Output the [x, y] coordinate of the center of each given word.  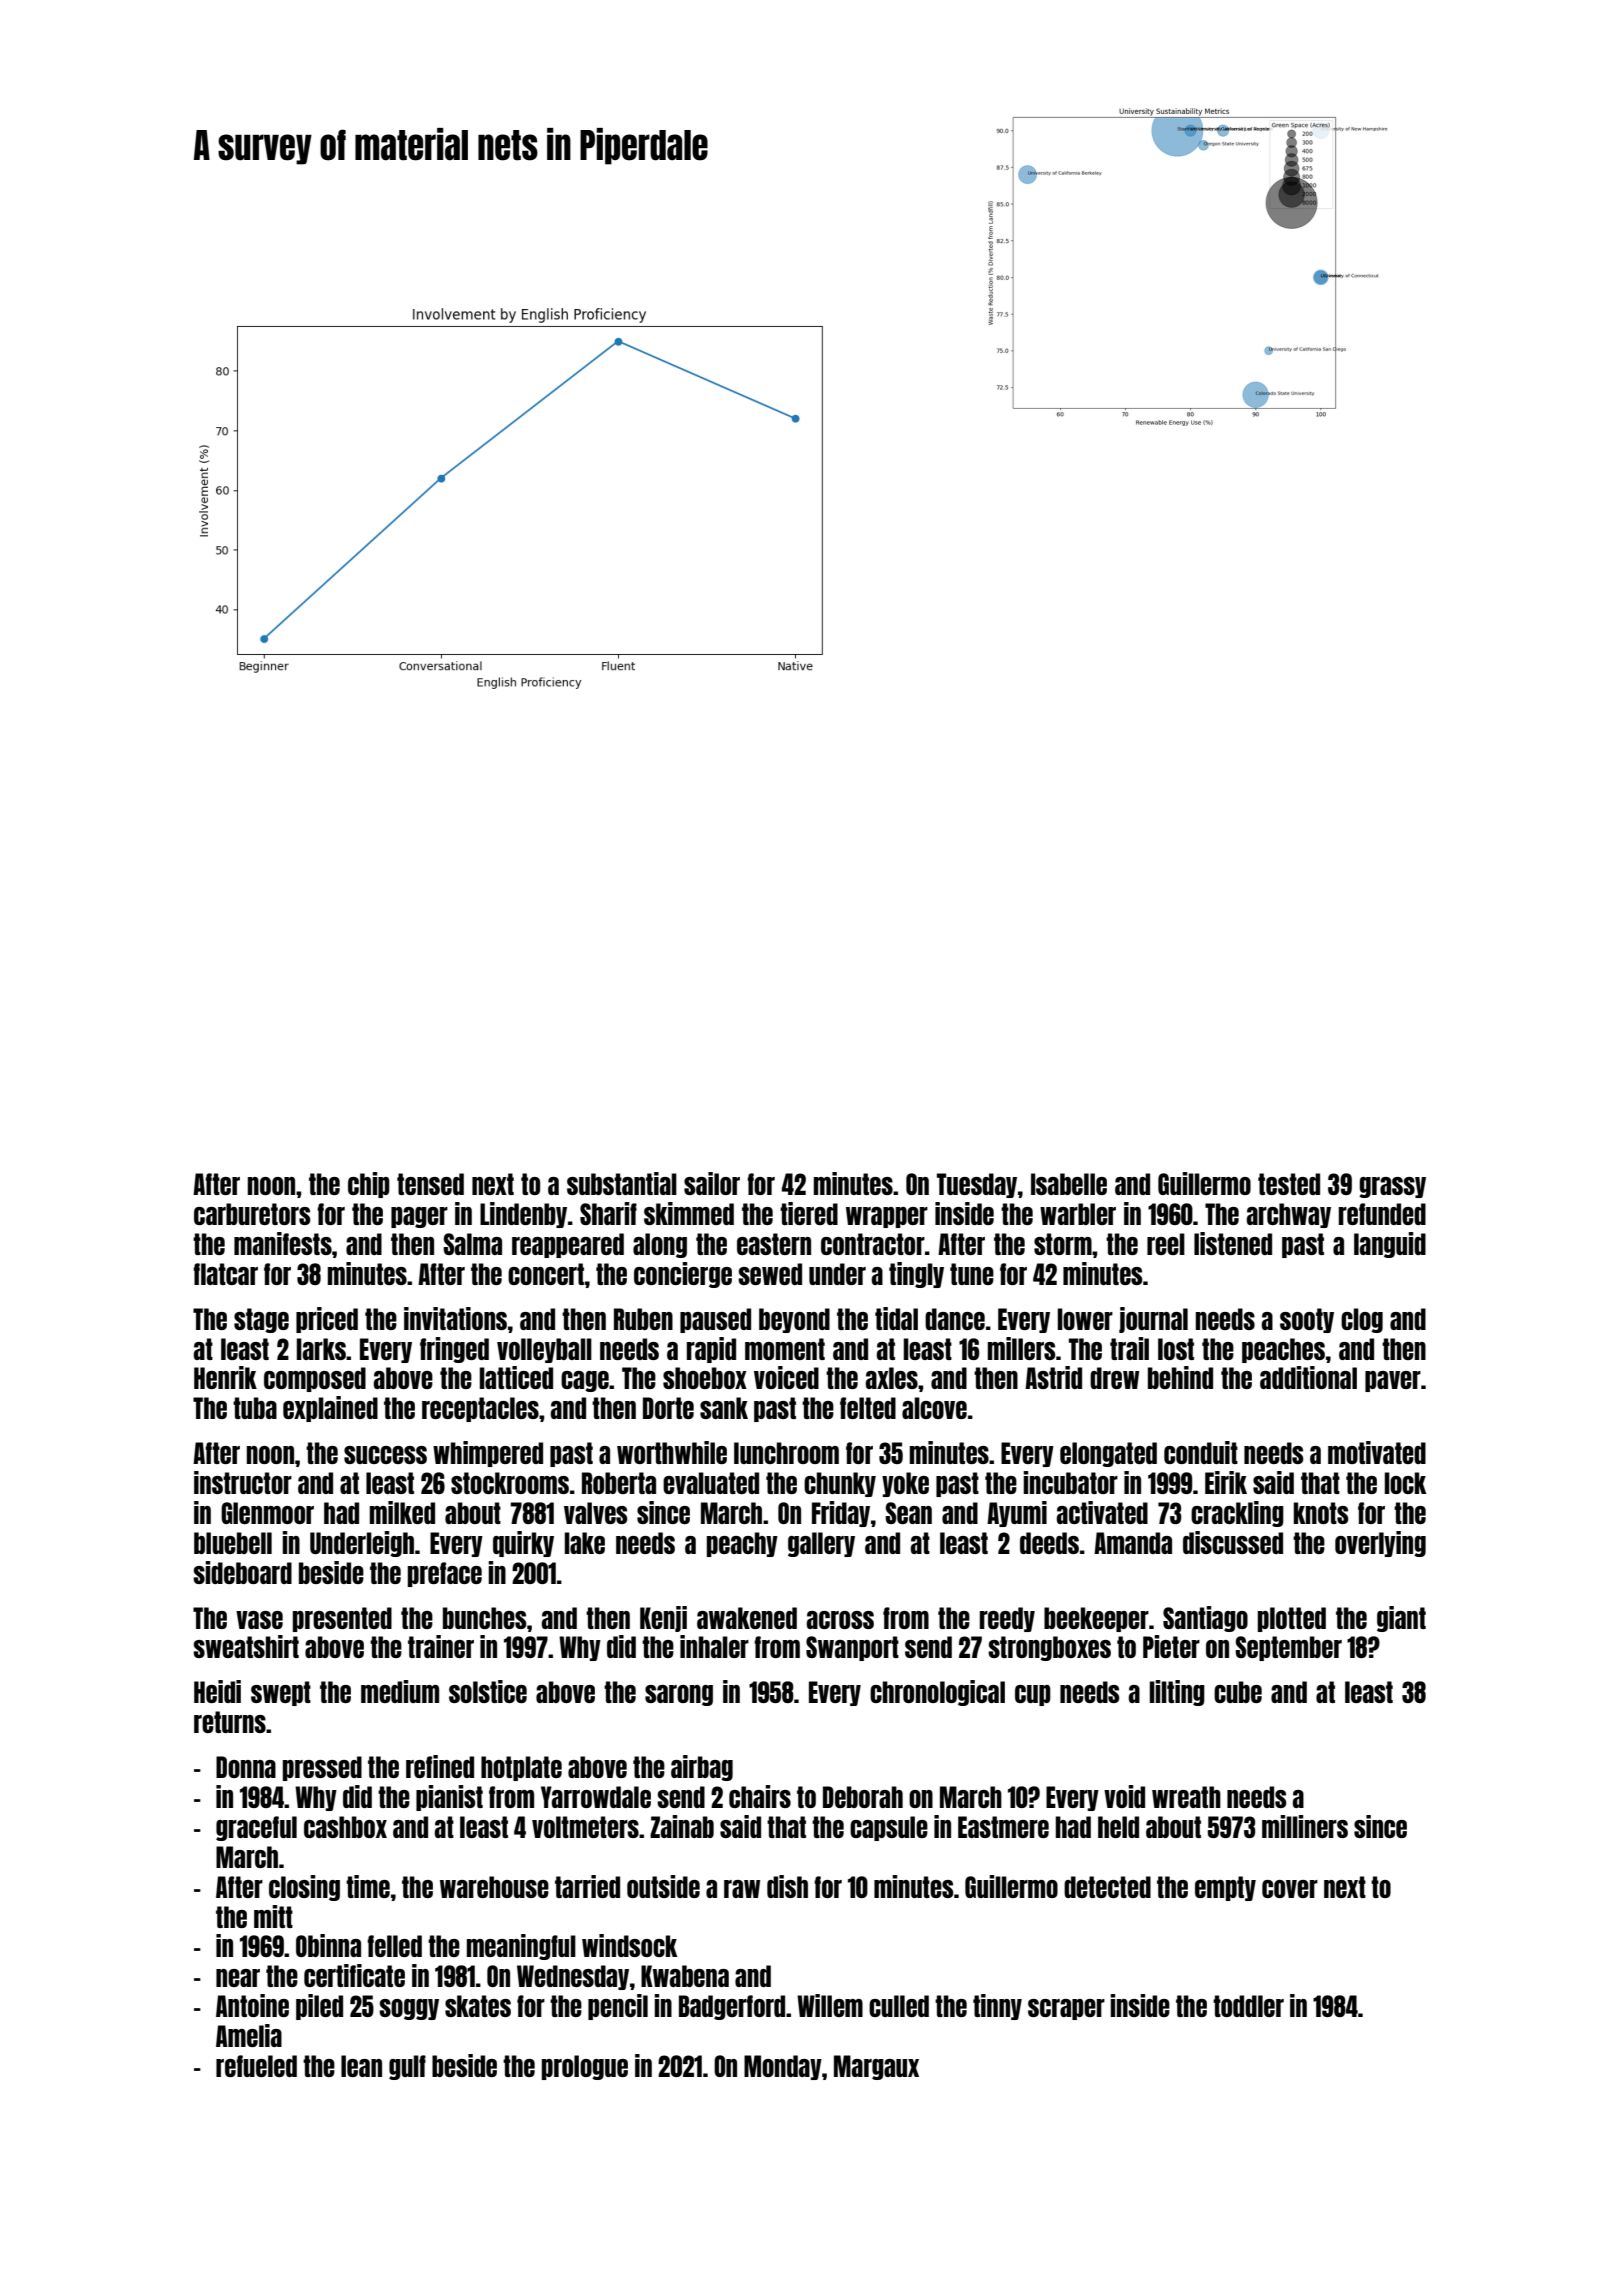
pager [419, 1217]
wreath [1186, 1797]
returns [230, 1722]
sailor [712, 1183]
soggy [409, 2009]
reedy [1007, 1619]
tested [1289, 1184]
